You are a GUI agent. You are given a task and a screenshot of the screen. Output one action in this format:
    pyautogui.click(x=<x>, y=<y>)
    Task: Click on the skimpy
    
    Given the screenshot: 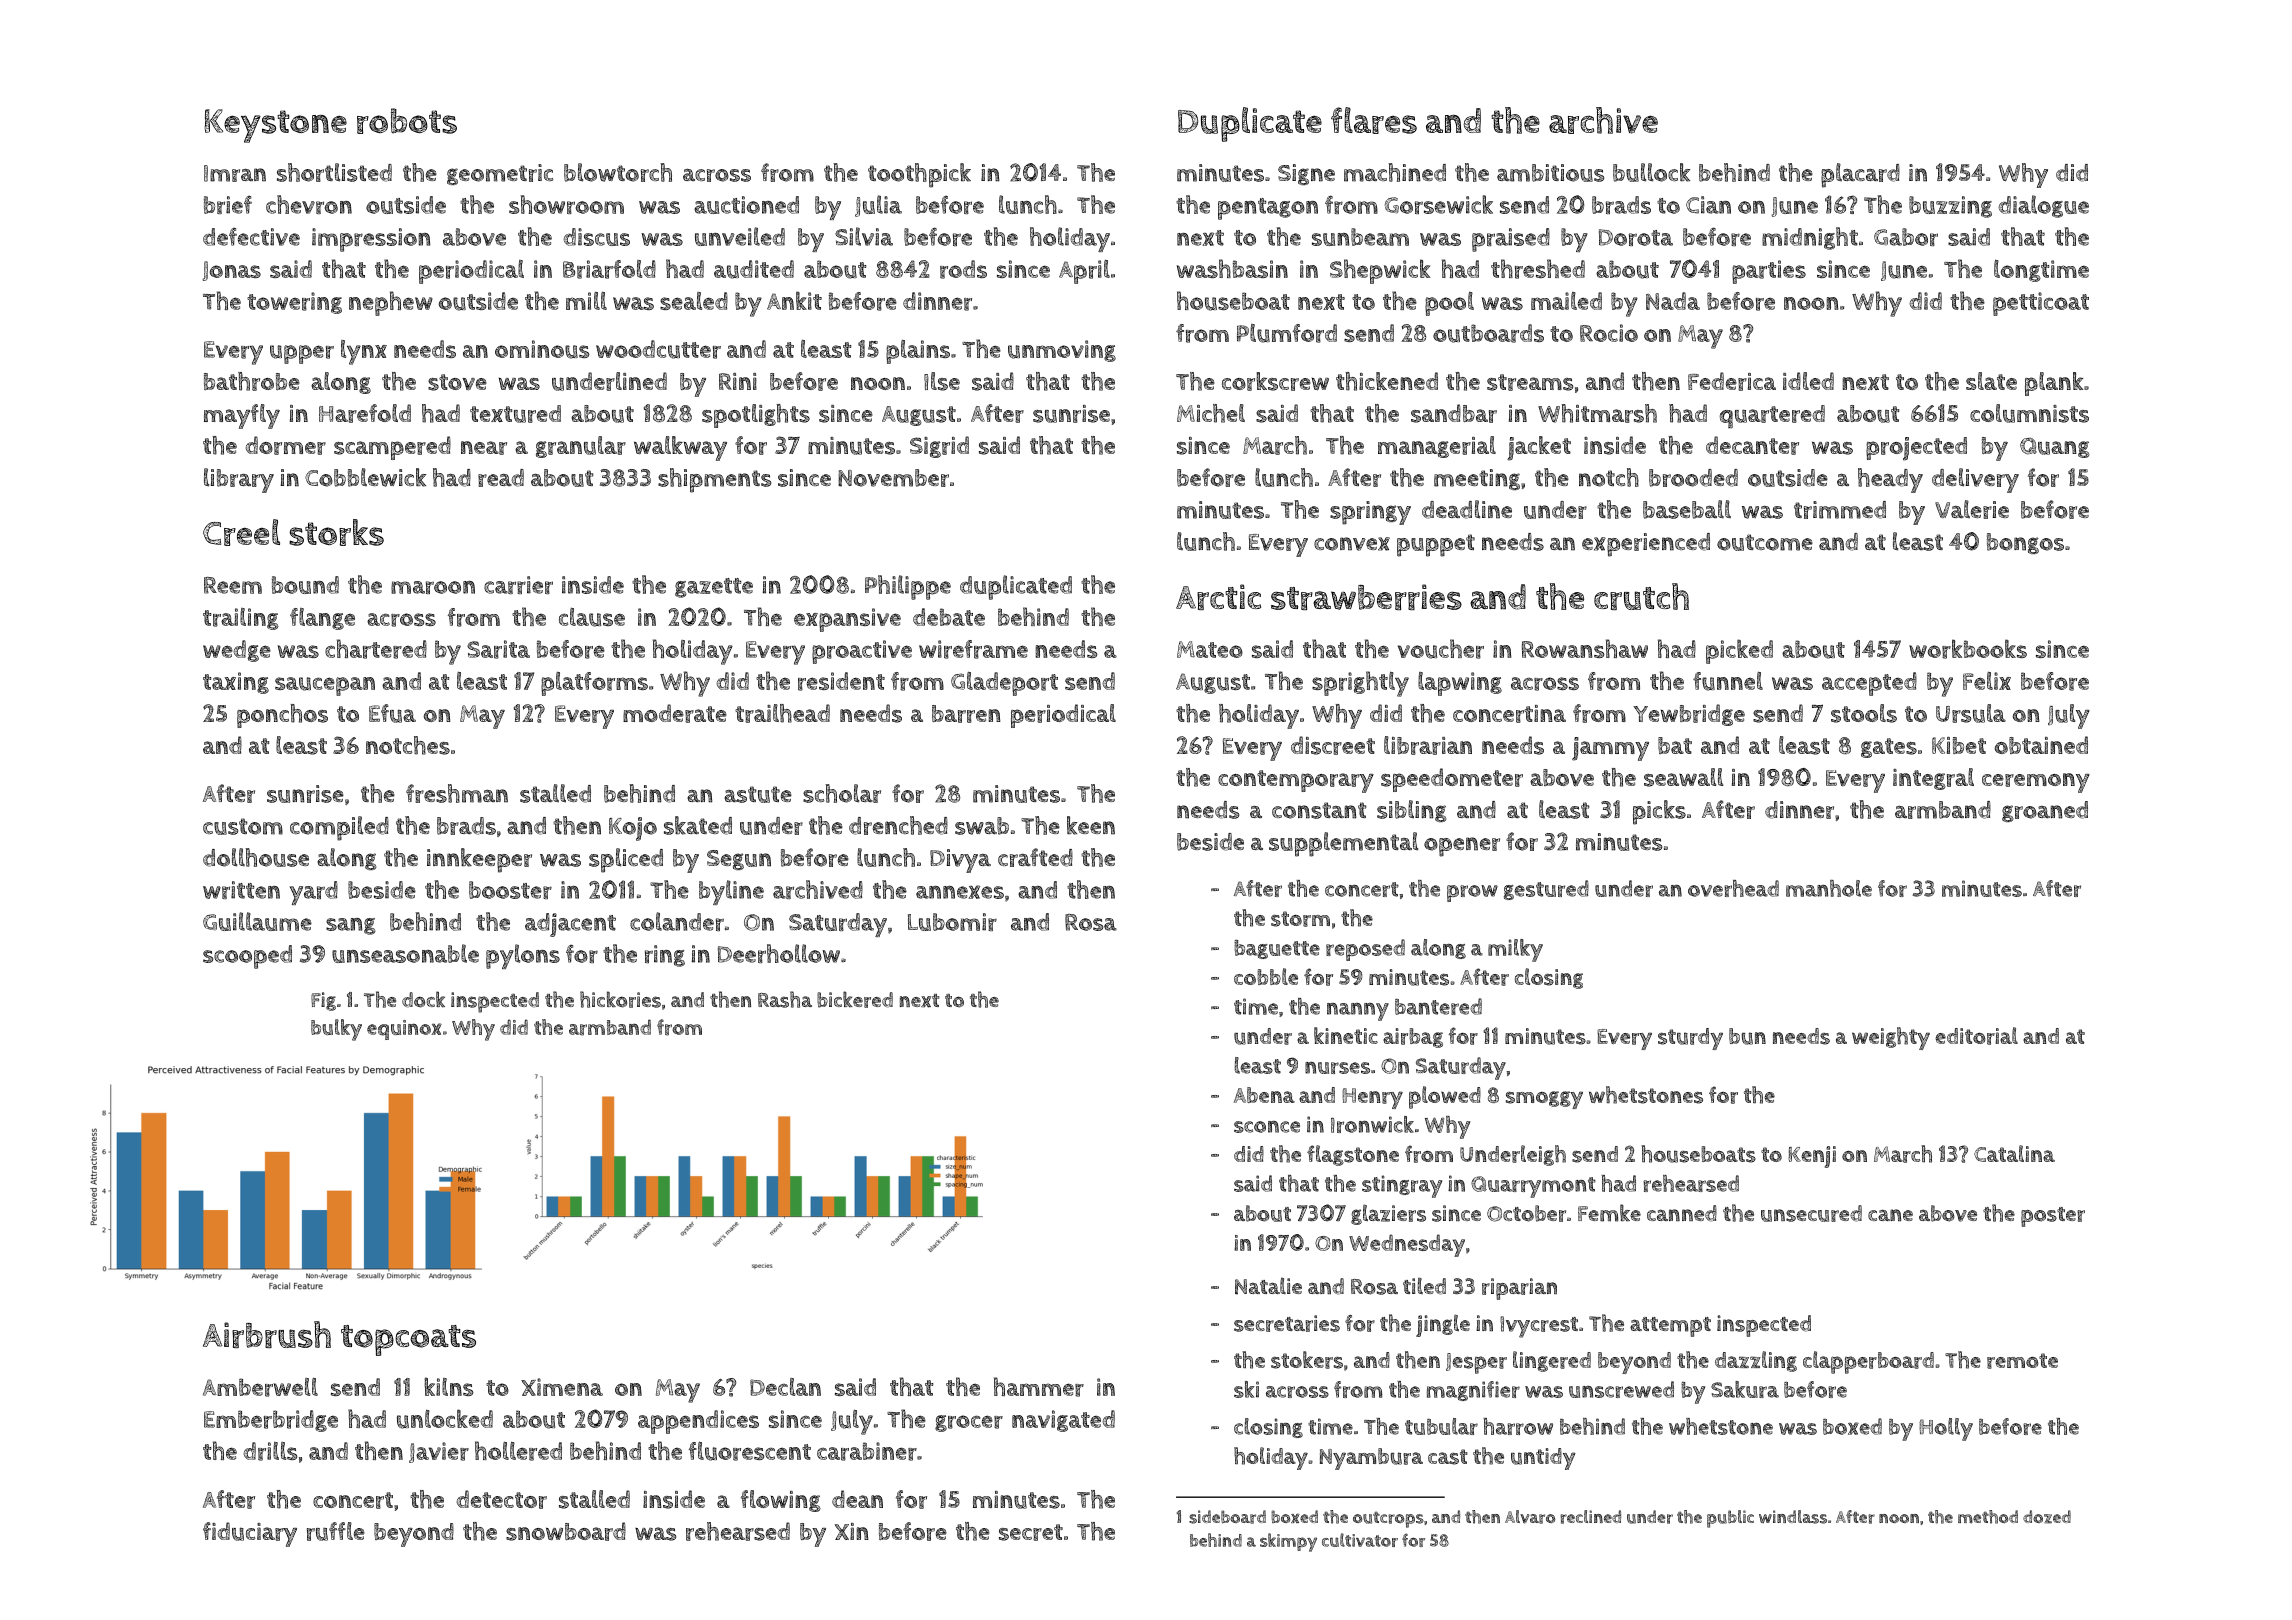 What is the action you would take?
    pyautogui.click(x=1288, y=1542)
